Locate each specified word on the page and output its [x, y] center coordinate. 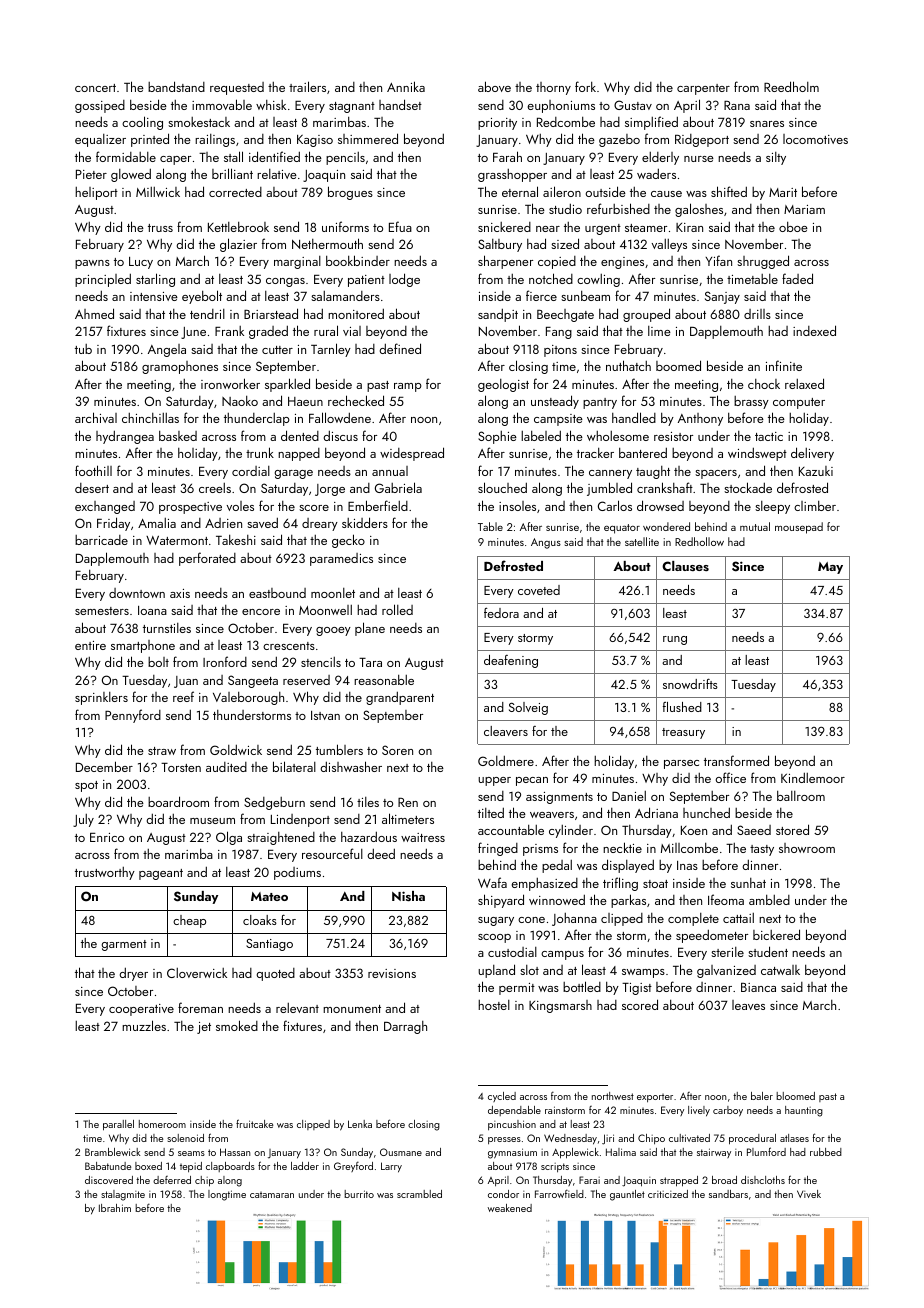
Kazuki [816, 471]
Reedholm [791, 86]
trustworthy [105, 873]
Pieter [91, 174]
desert [92, 488]
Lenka [360, 1124]
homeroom [162, 1124]
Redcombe [566, 122]
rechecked [356, 400]
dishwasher [351, 766]
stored [792, 829]
